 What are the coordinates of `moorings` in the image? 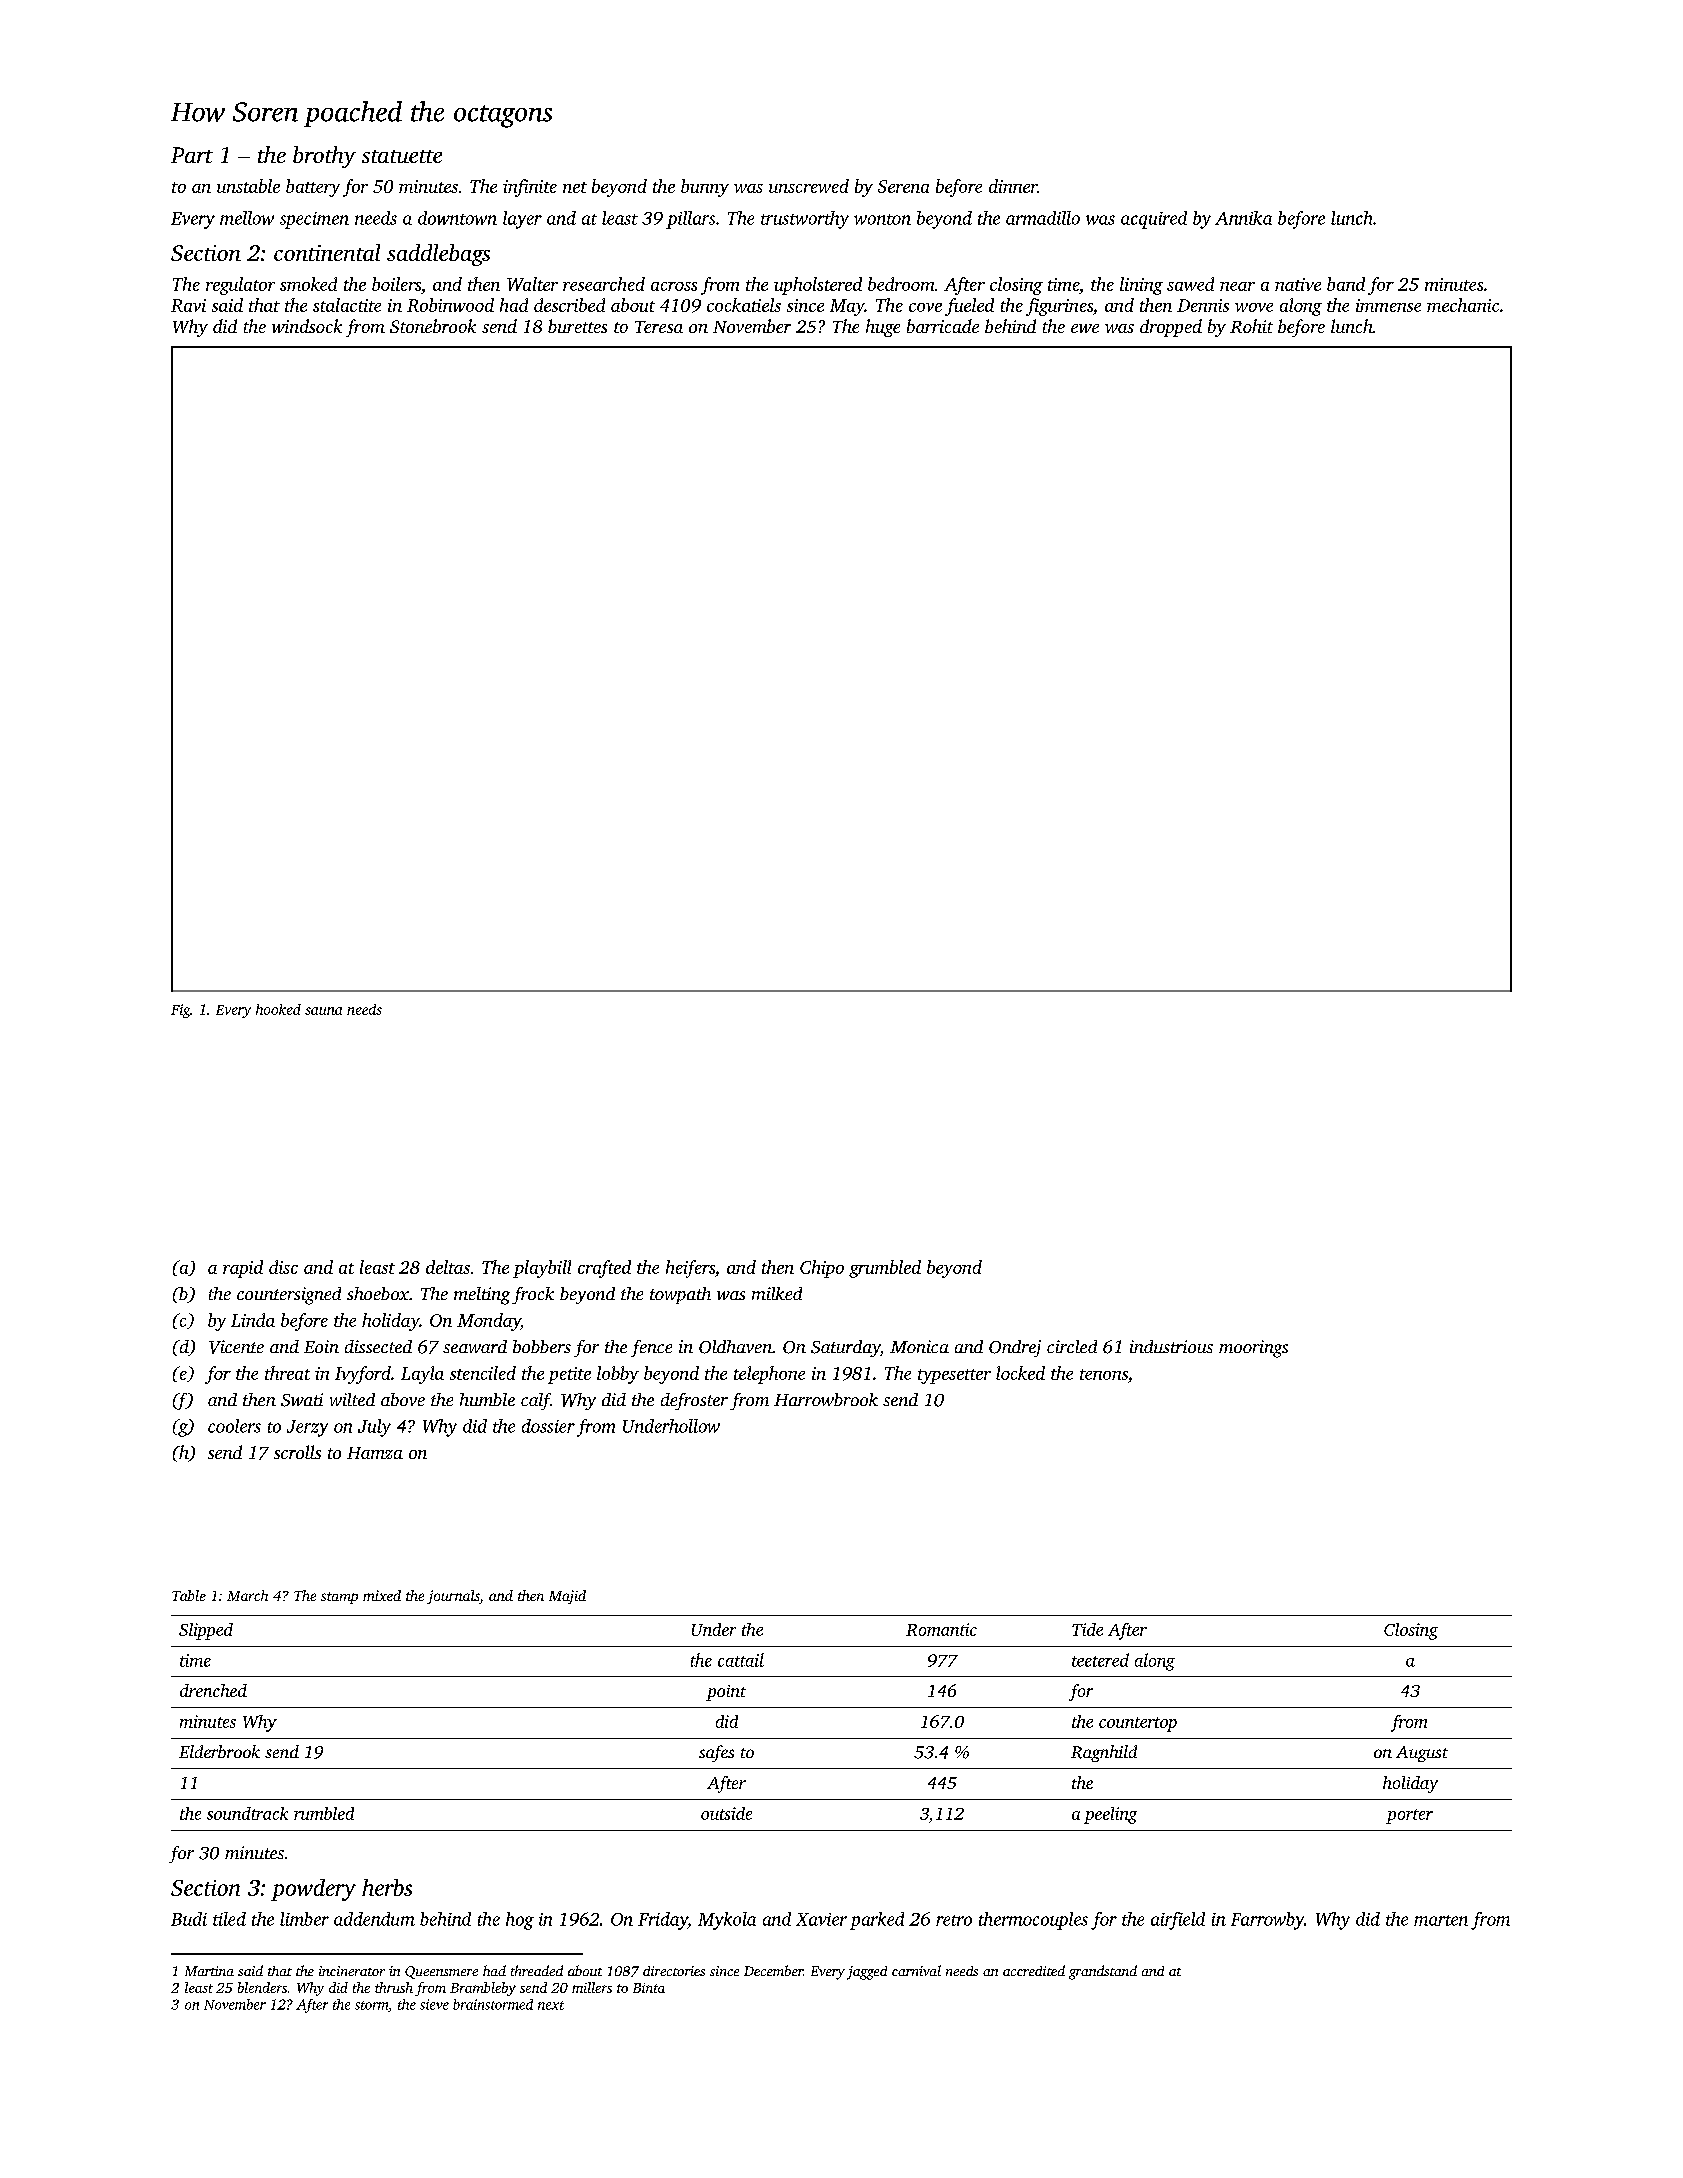 It's located at (1253, 1349).
